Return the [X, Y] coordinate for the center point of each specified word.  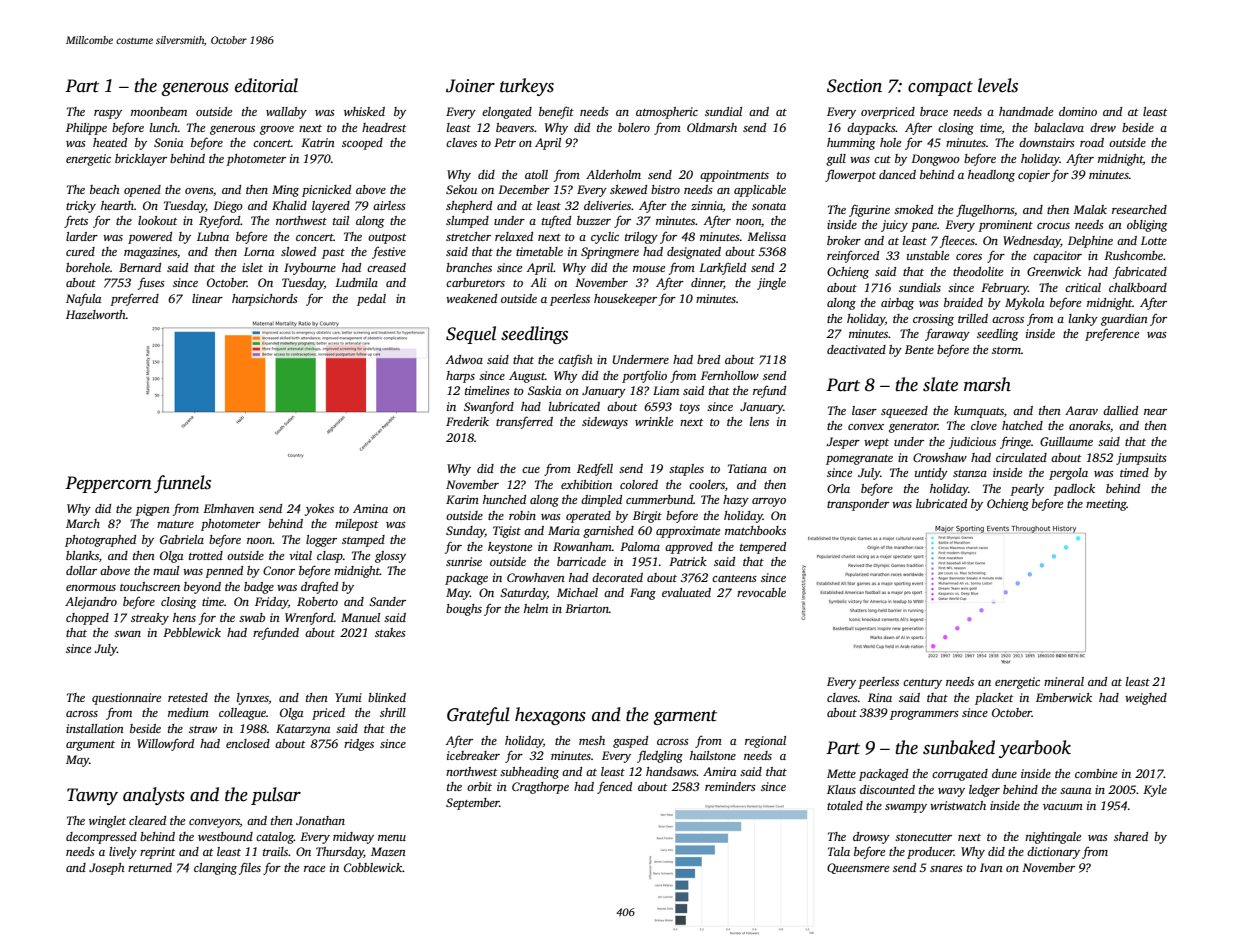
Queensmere [858, 868]
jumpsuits [1141, 459]
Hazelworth [96, 314]
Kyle [1155, 791]
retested [188, 697]
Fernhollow [730, 375]
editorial [266, 85]
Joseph [107, 869]
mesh [592, 740]
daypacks [871, 129]
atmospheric [667, 113]
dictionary [1053, 853]
